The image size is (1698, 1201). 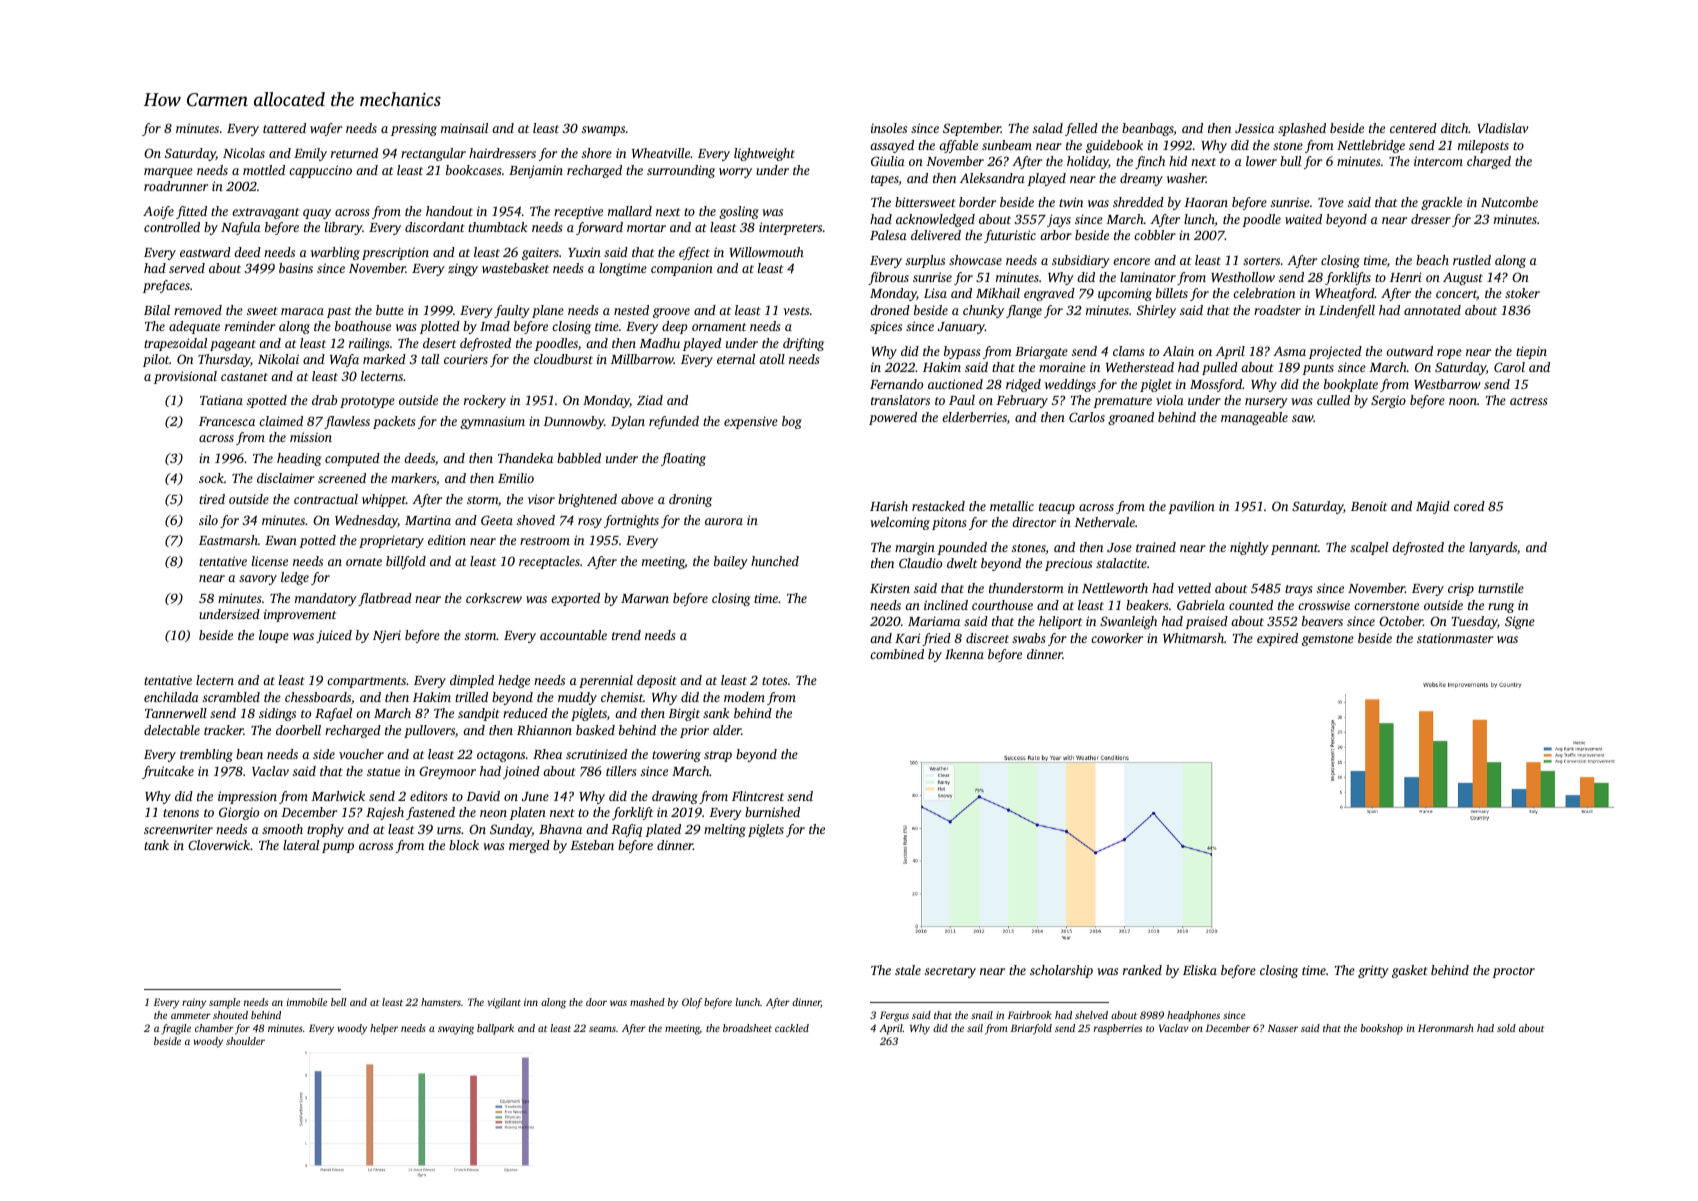 What do you see at coordinates (889, 128) in the document?
I see `insoles` at bounding box center [889, 128].
